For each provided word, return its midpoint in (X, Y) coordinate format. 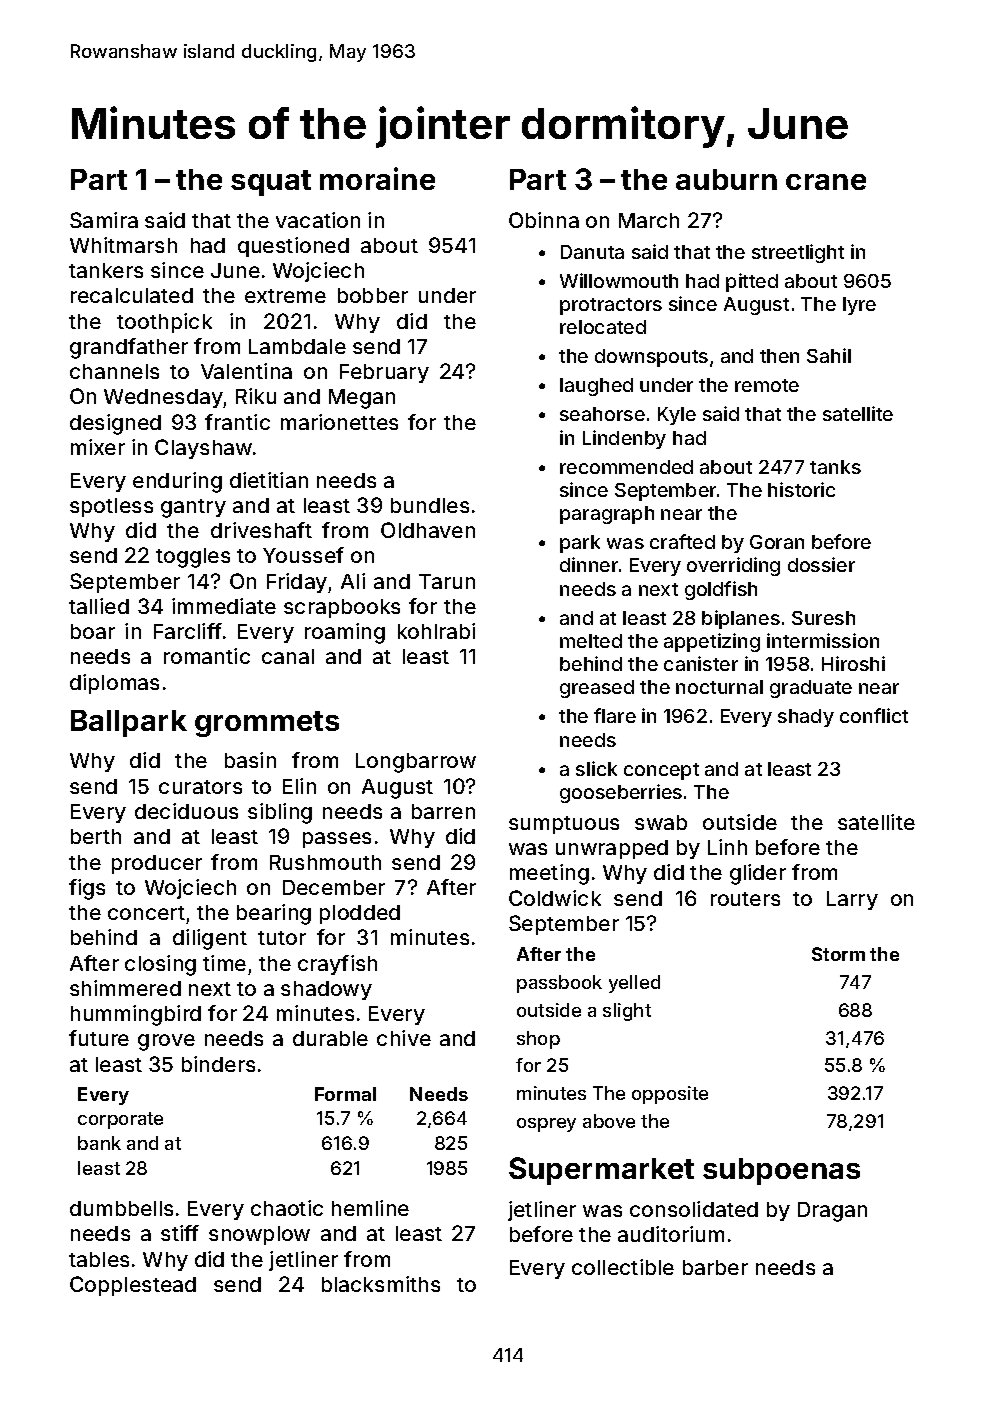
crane (826, 182)
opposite (670, 1095)
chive (404, 1038)
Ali (353, 581)
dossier (821, 564)
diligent (210, 939)
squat (271, 183)
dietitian (269, 480)
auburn (726, 179)
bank (99, 1143)
